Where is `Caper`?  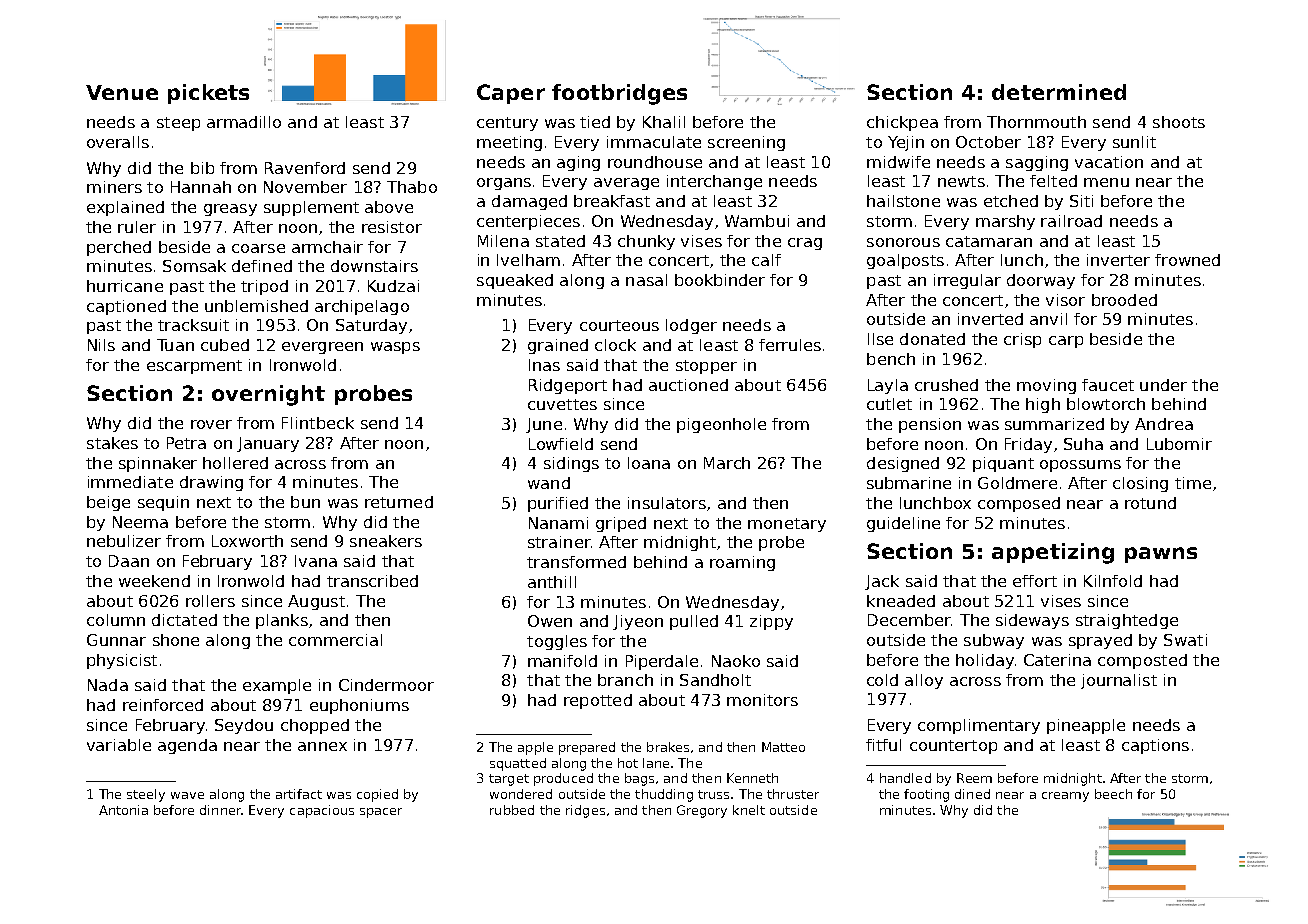
Caper is located at coordinates (511, 94).
